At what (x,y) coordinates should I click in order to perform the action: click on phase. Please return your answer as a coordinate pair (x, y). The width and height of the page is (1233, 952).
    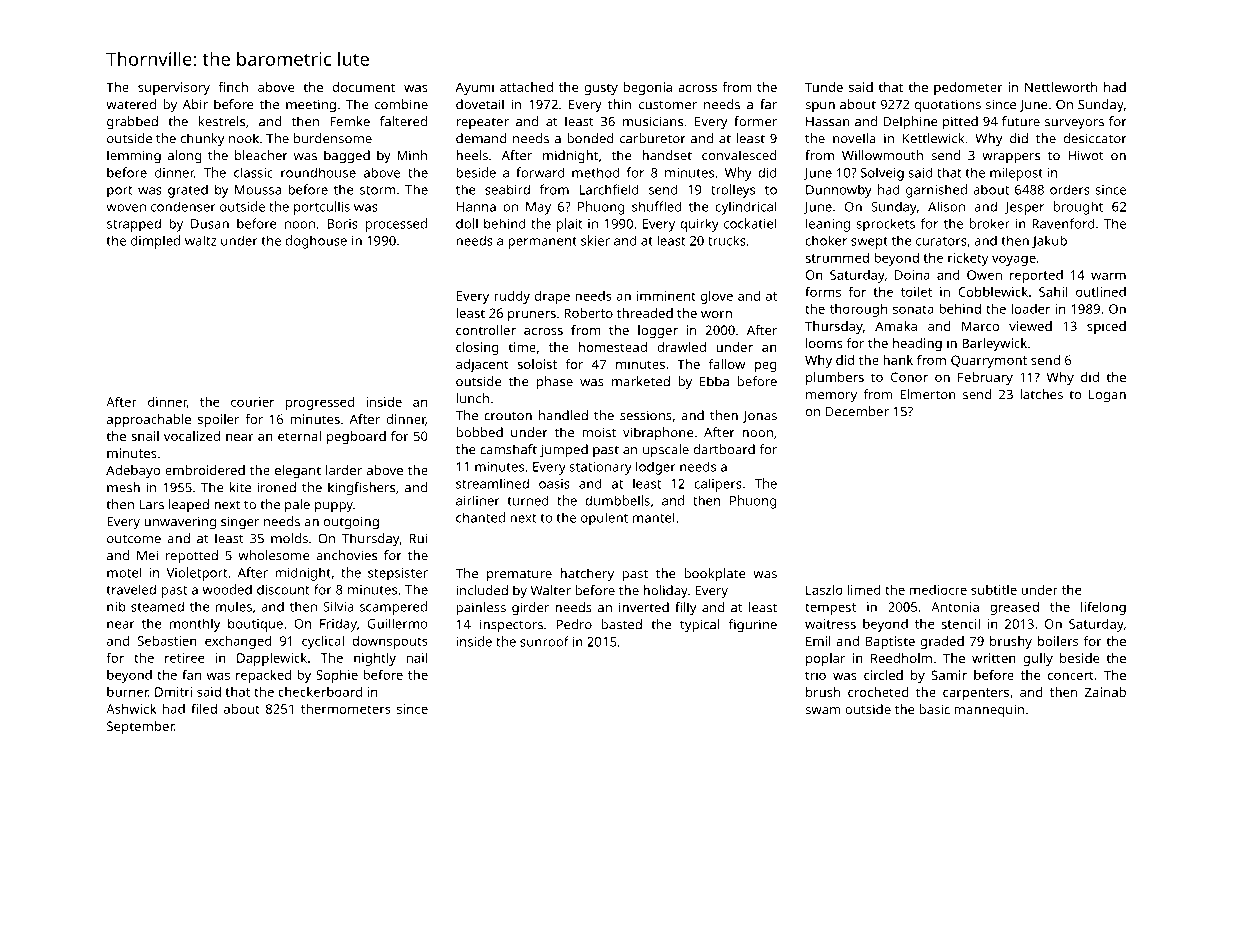
    Looking at the image, I should click on (555, 383).
